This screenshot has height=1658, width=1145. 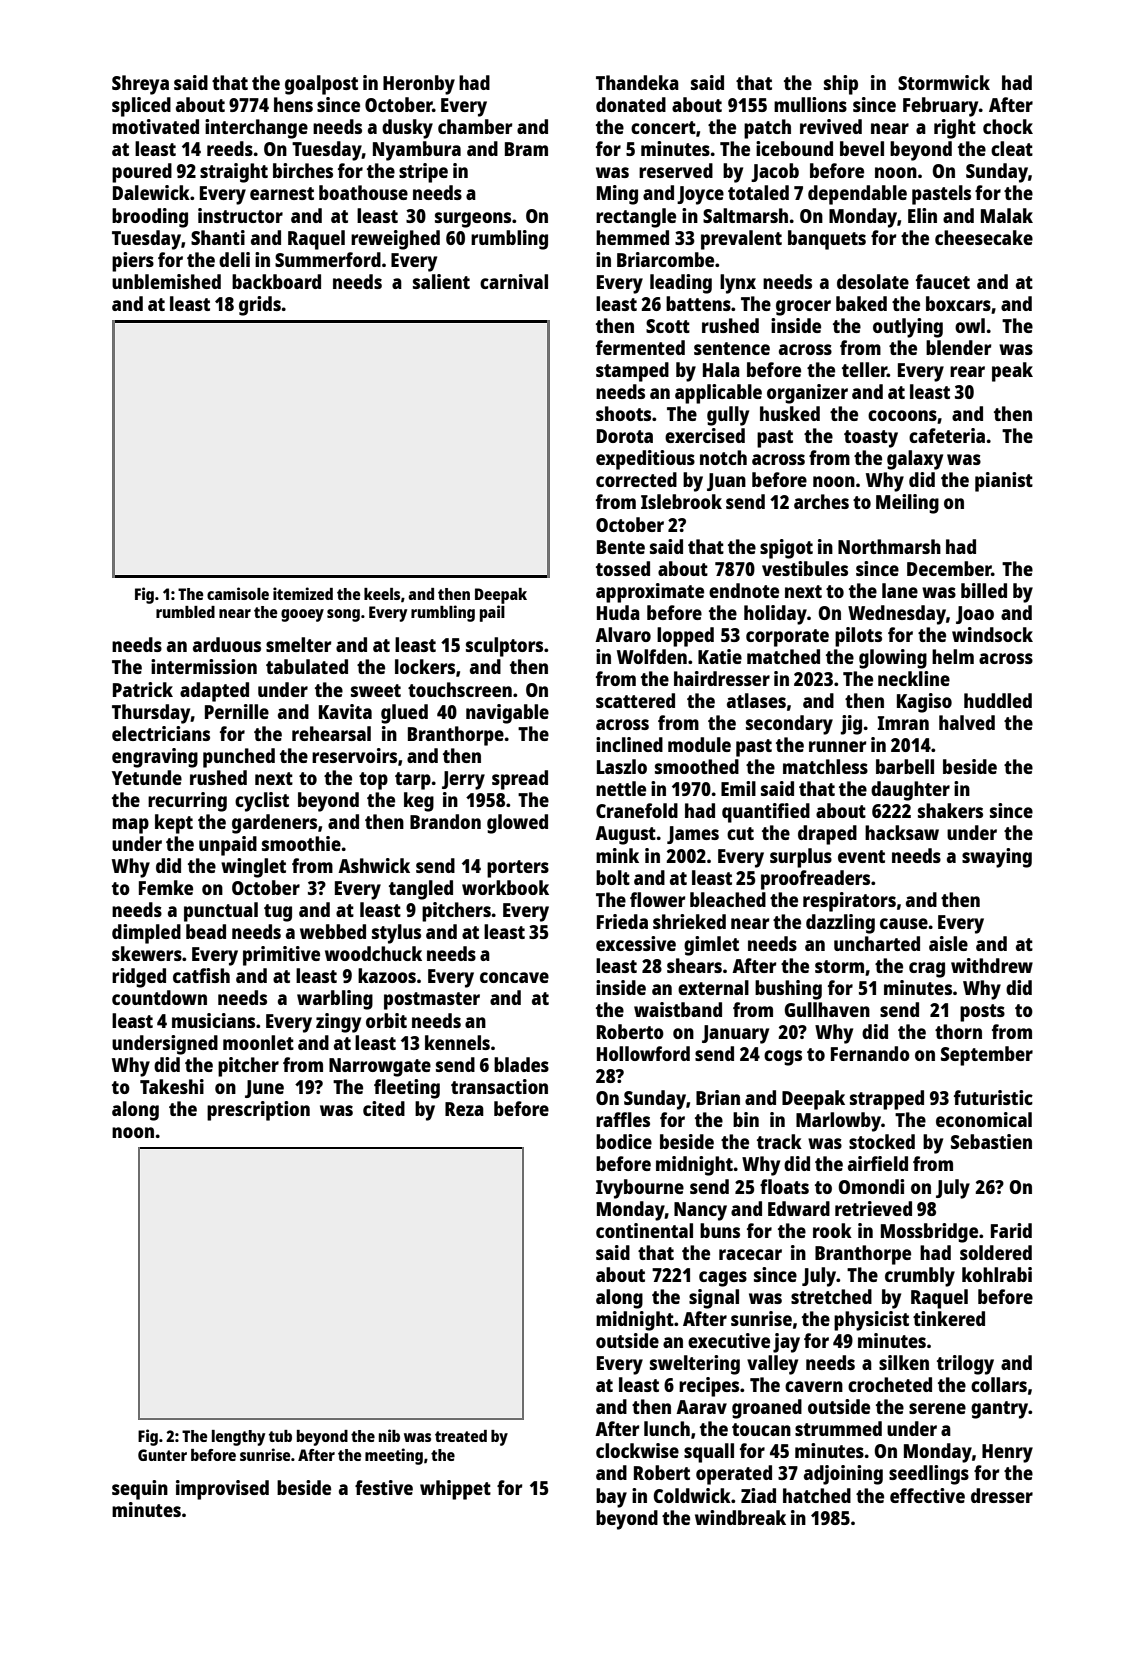 I want to click on serene, so click(x=937, y=1408).
